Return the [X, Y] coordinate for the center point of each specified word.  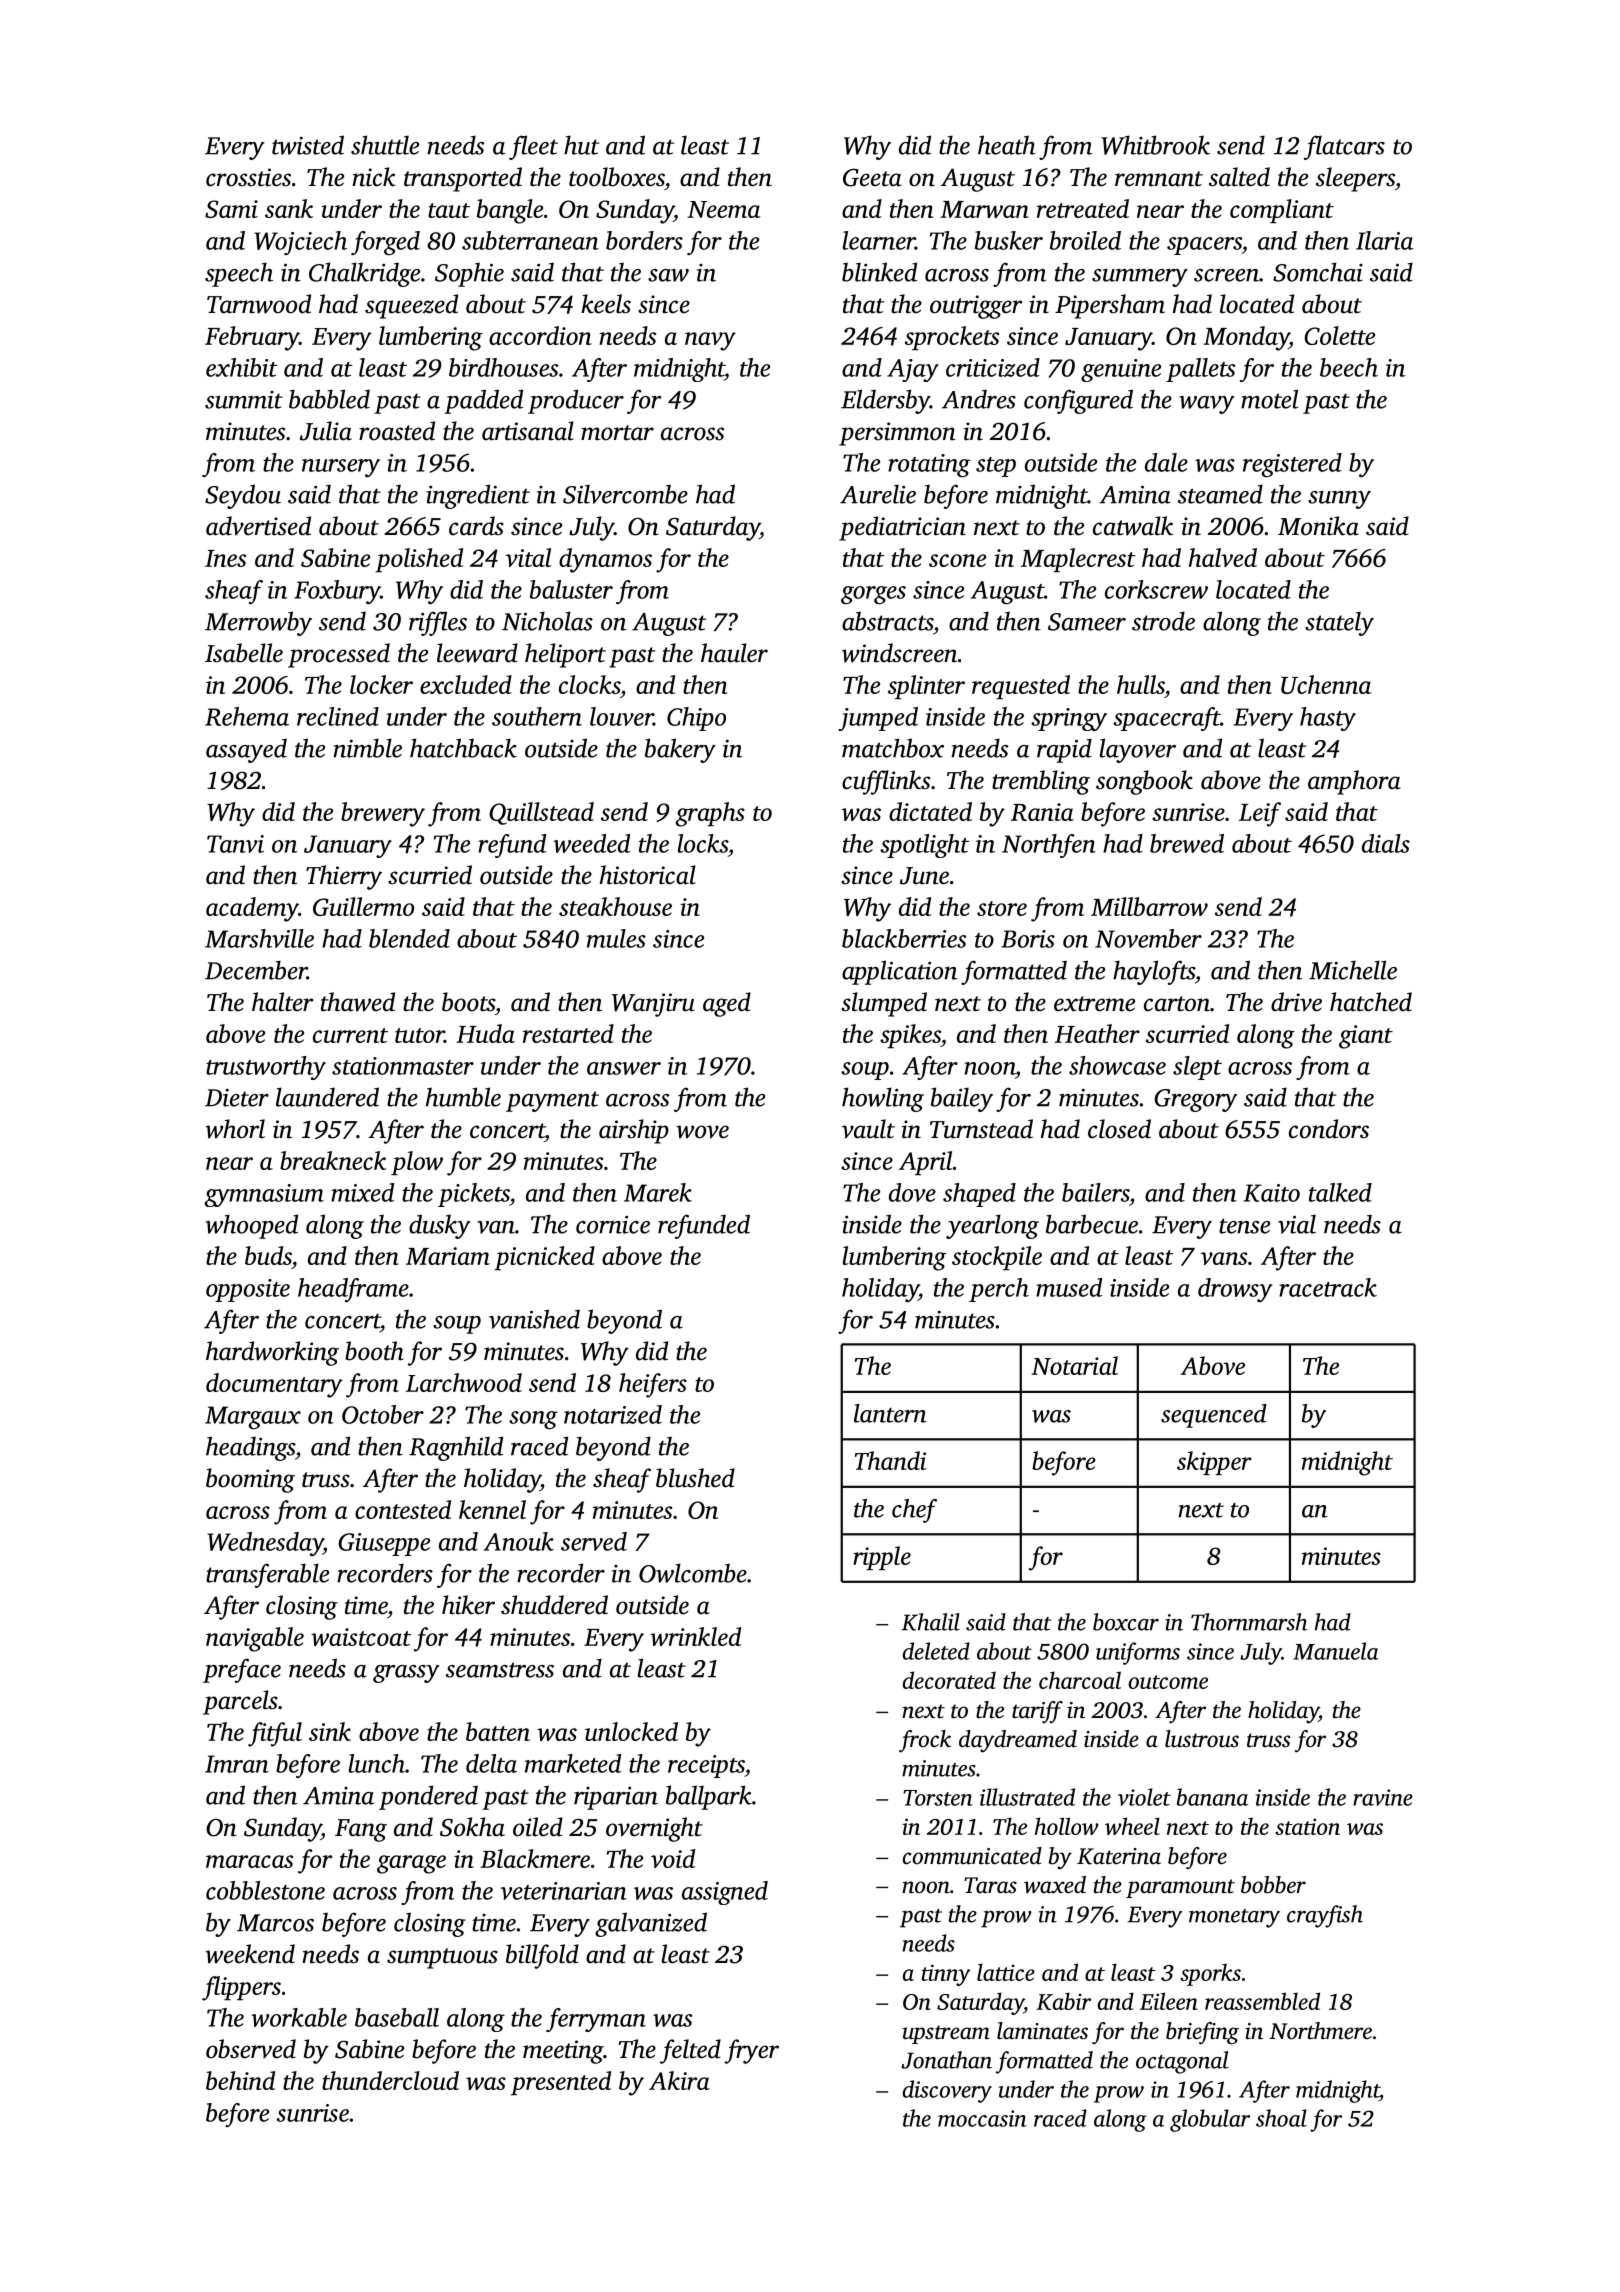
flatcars [1344, 147]
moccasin [982, 2118]
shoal [1281, 2118]
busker [1009, 240]
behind [240, 2080]
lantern [890, 1413]
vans [1224, 1258]
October [383, 1414]
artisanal [528, 431]
